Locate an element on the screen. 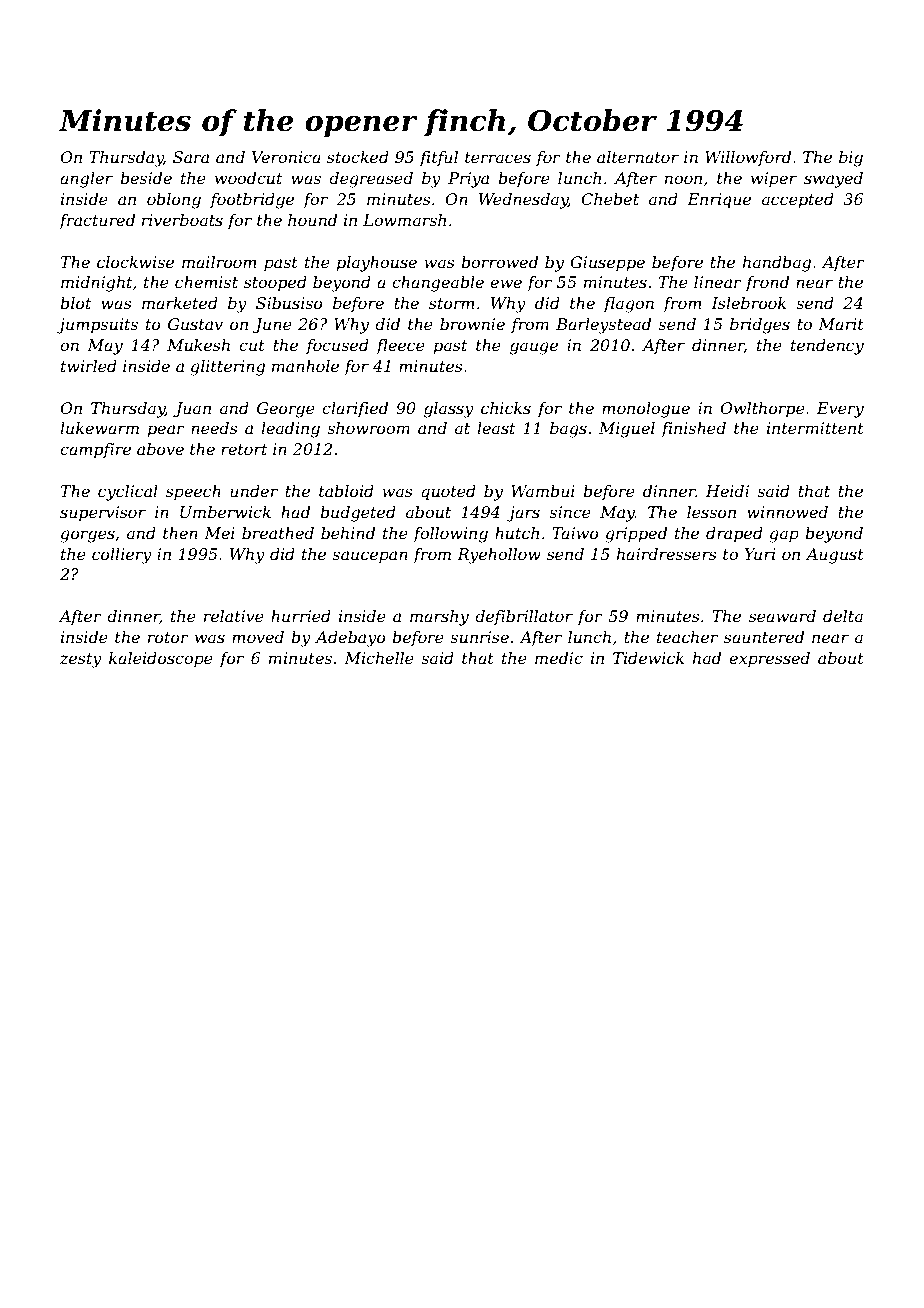 This screenshot has height=1308, width=924. medic is located at coordinates (559, 658).
